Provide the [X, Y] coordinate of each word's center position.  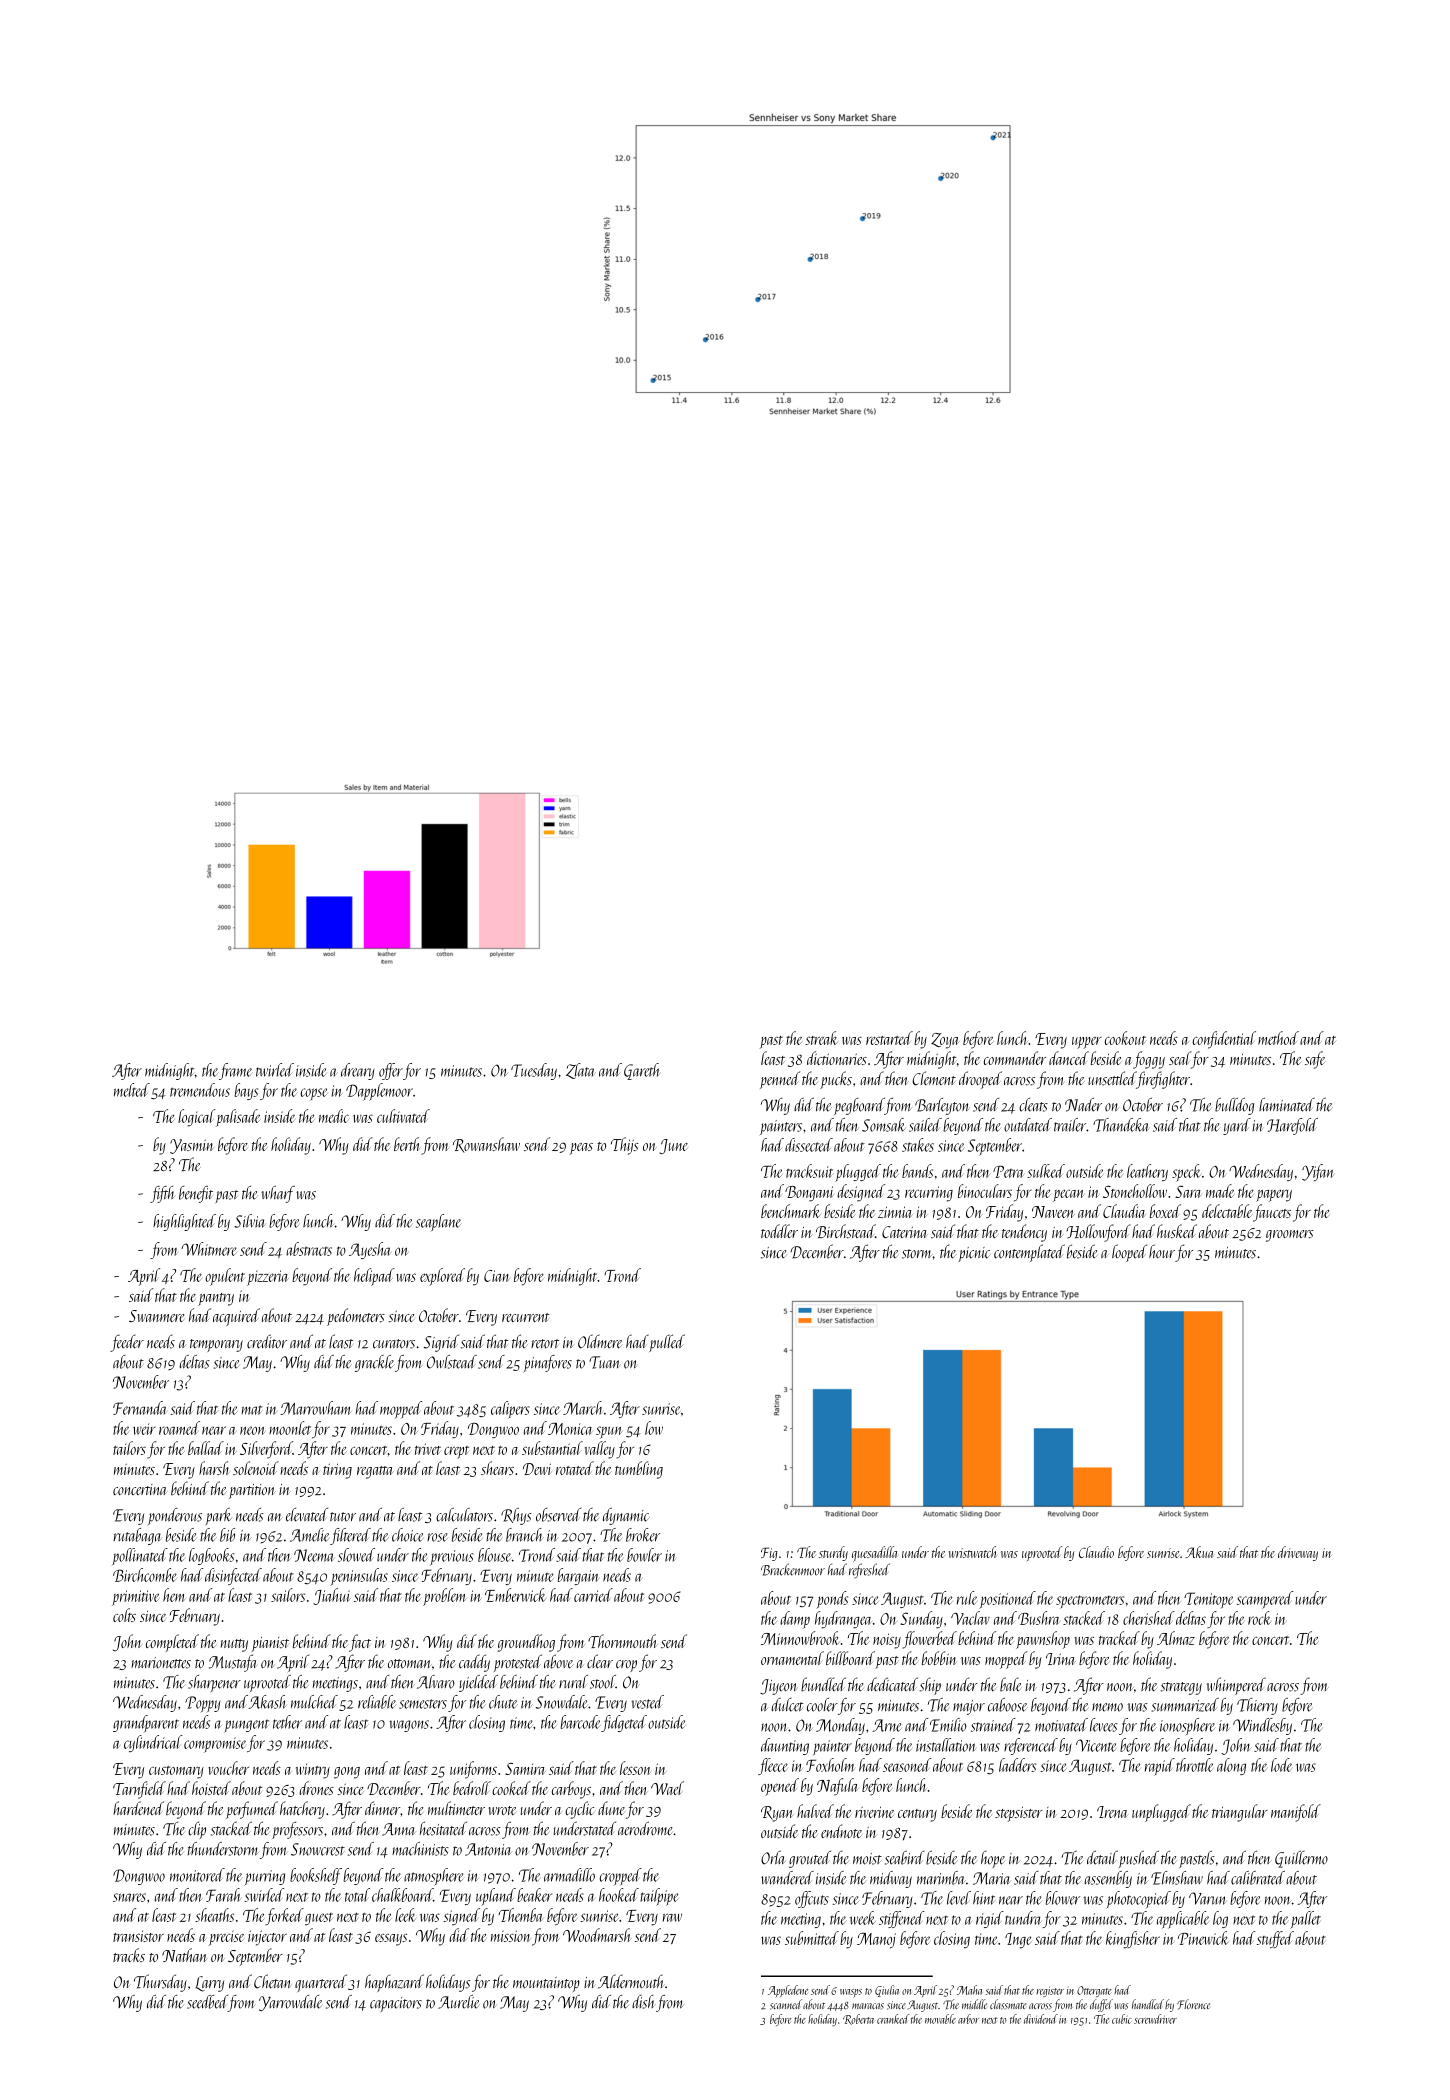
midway [891, 1879]
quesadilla [874, 1554]
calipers [510, 1410]
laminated [1287, 1105]
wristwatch [972, 1552]
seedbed [207, 2002]
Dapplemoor [379, 1092]
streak [821, 1038]
